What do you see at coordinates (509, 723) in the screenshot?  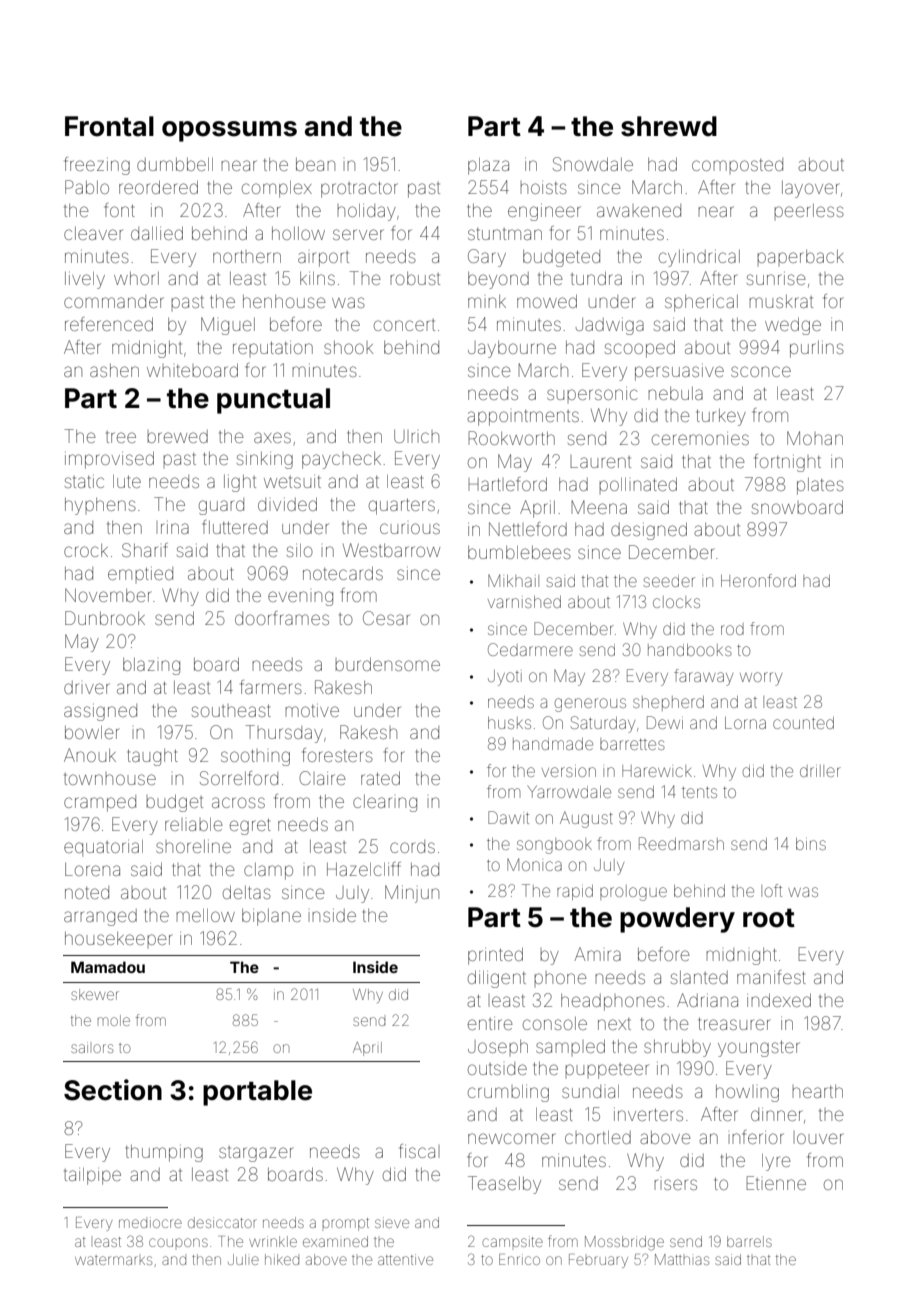 I see `husks` at bounding box center [509, 723].
